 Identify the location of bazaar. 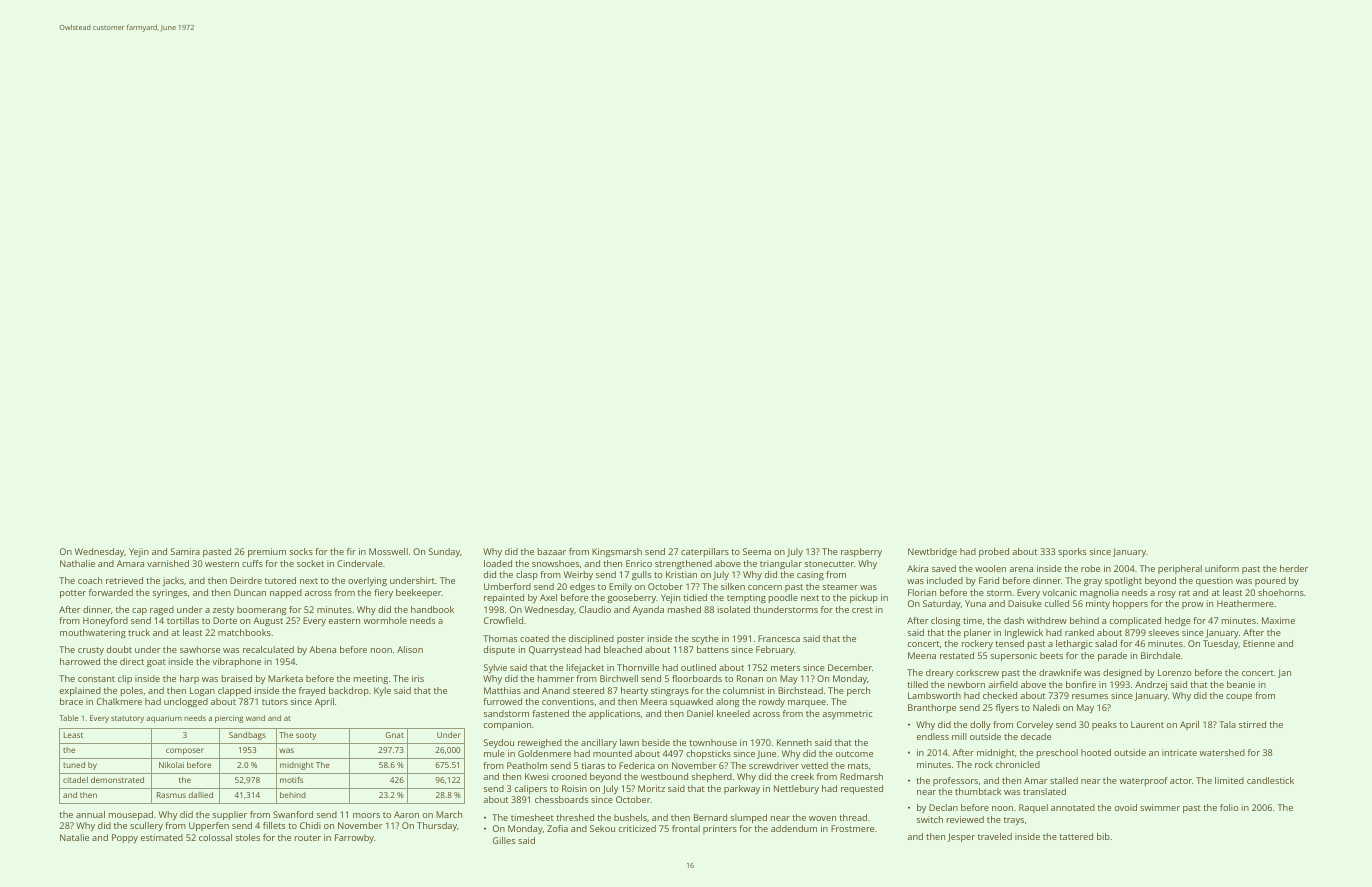
(552, 551).
